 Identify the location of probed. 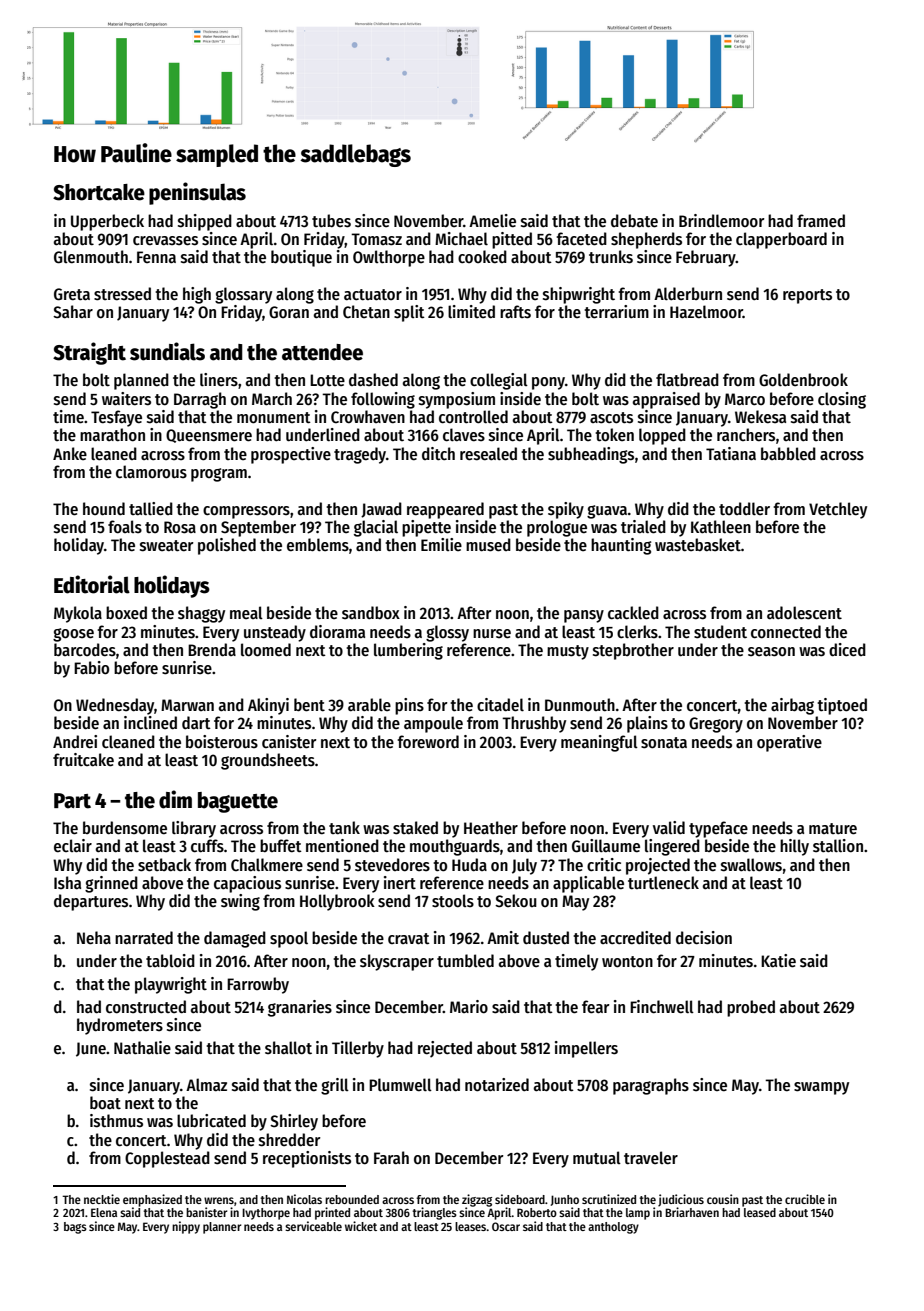
(751, 1008).
